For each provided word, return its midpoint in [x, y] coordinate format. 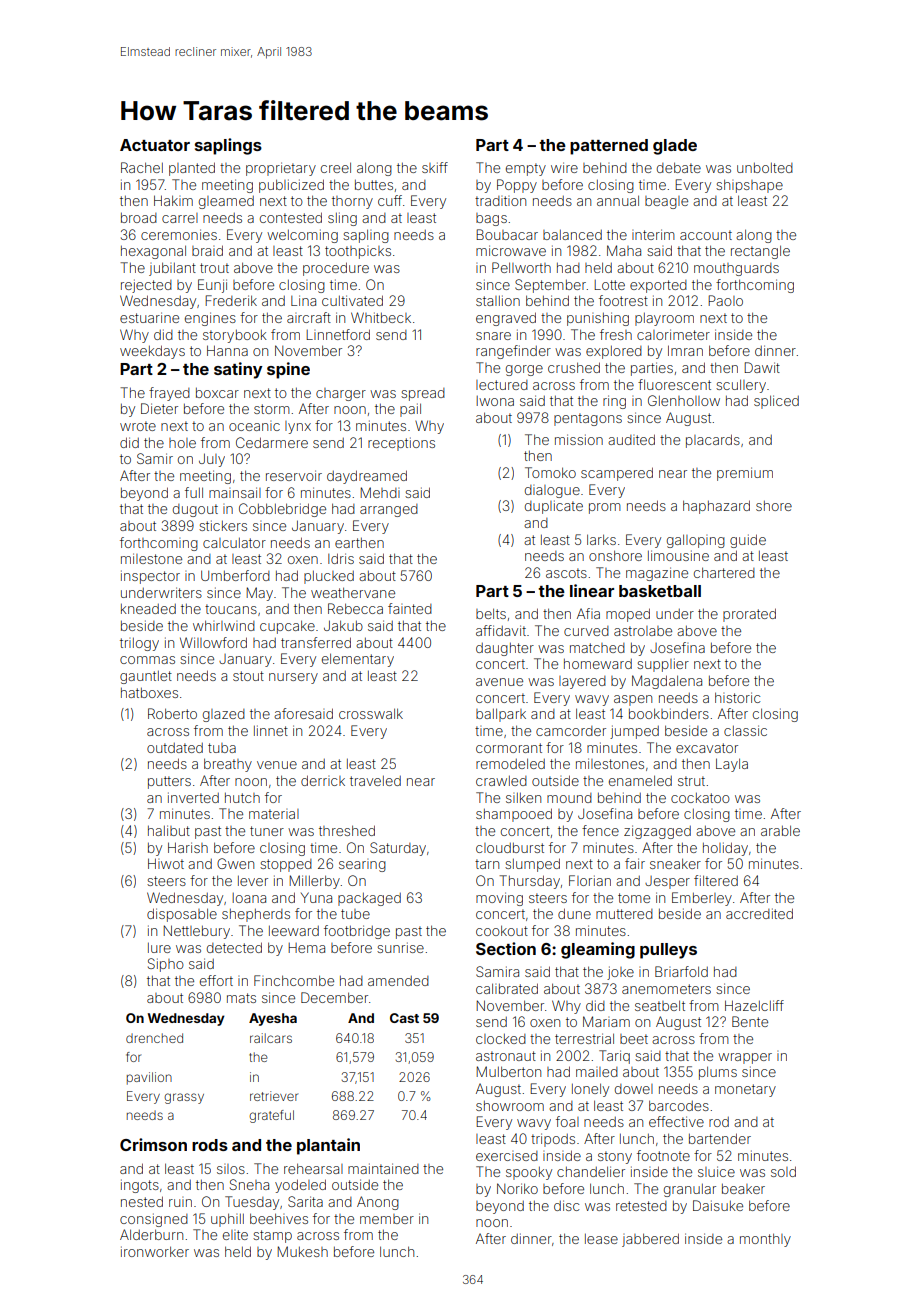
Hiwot [166, 863]
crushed [574, 367]
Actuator [155, 145]
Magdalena [667, 682]
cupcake [287, 627]
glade [675, 147]
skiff [435, 167]
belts [491, 613]
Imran [685, 350]
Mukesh [302, 1251]
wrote [138, 426]
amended [398, 981]
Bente [750, 1021]
